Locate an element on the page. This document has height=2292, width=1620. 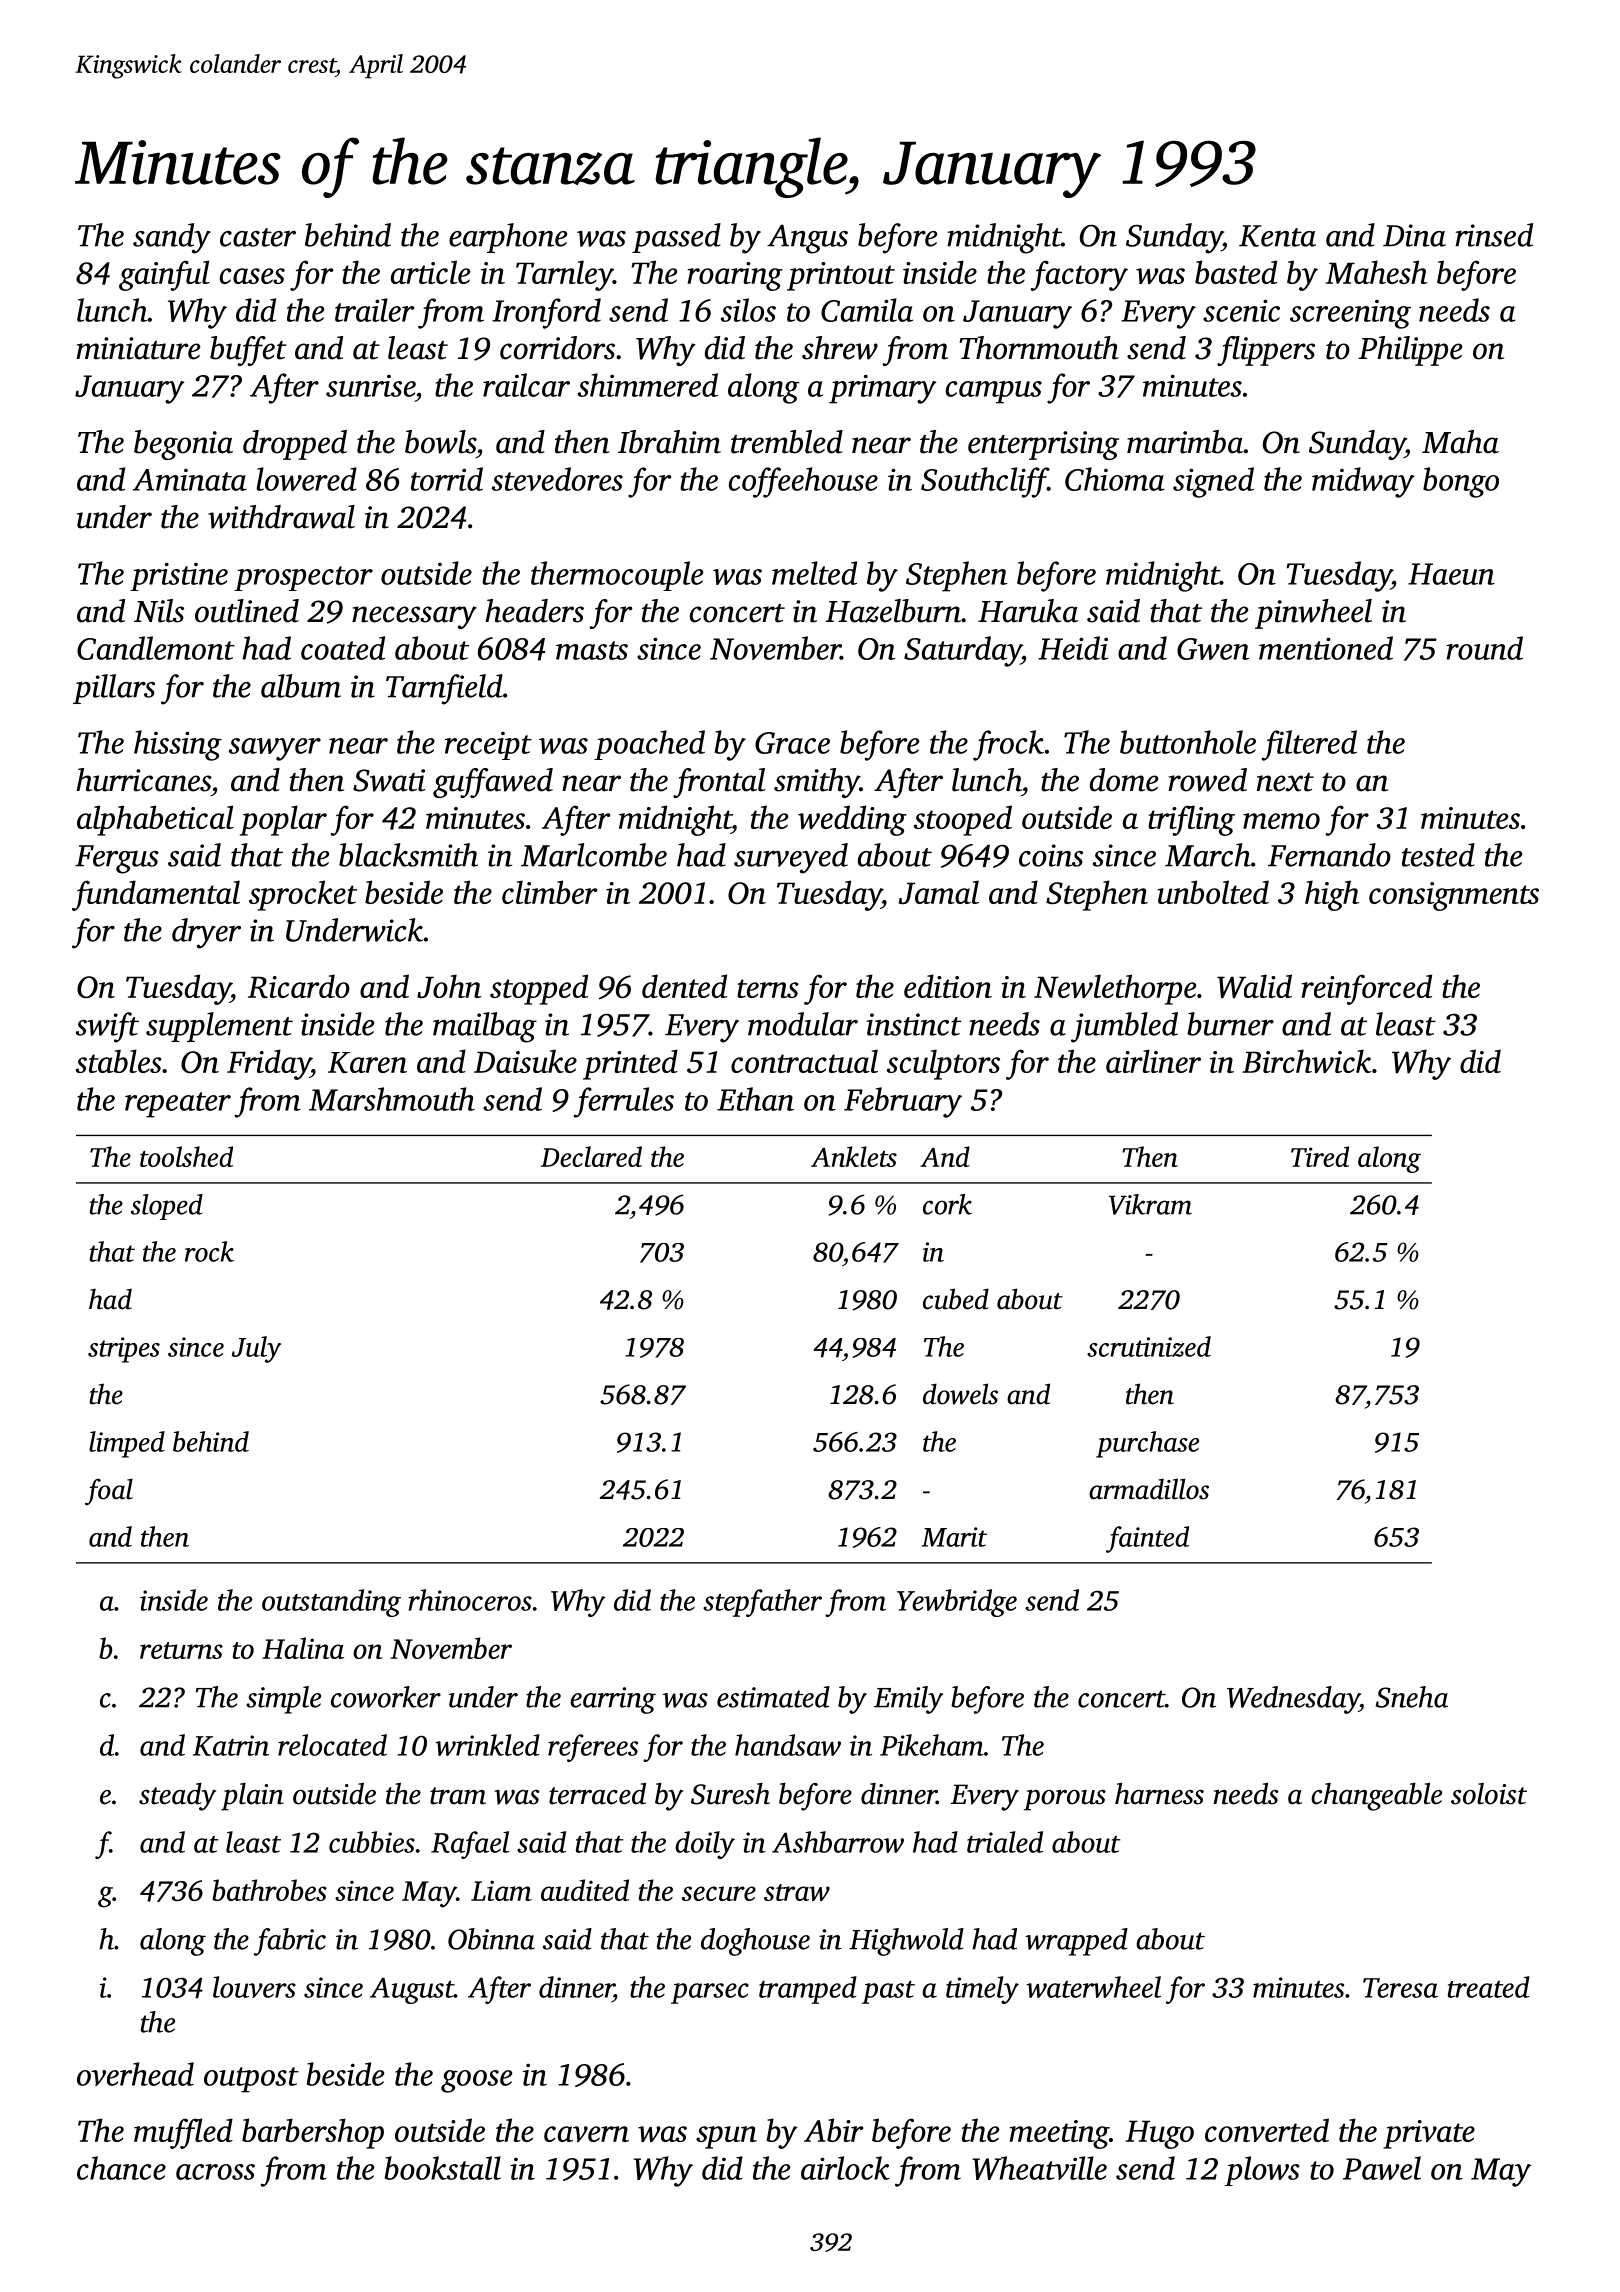
round is located at coordinates (1484, 648).
